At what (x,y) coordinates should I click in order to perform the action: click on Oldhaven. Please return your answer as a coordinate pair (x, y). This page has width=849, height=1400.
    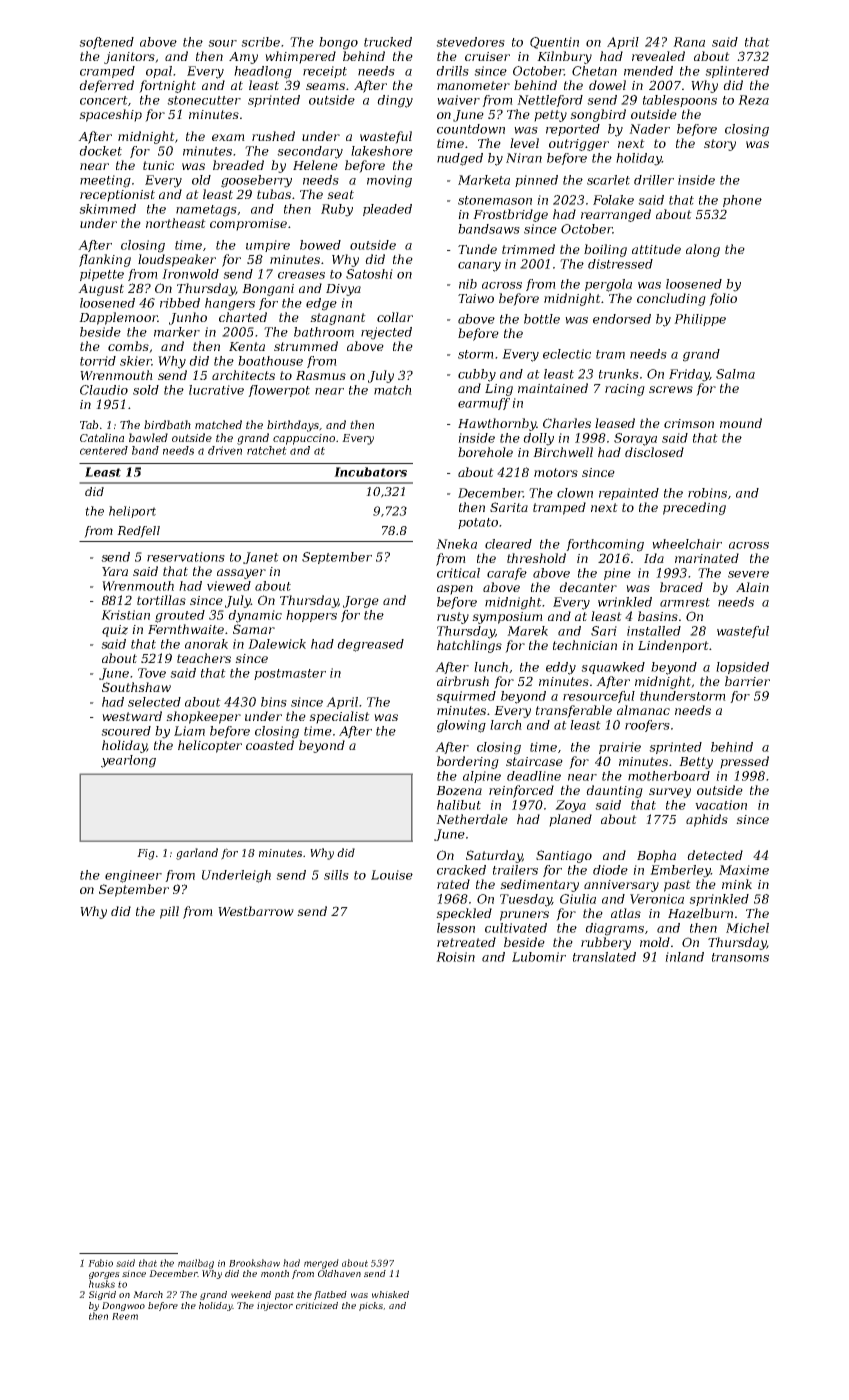
    Looking at the image, I should click on (339, 1273).
